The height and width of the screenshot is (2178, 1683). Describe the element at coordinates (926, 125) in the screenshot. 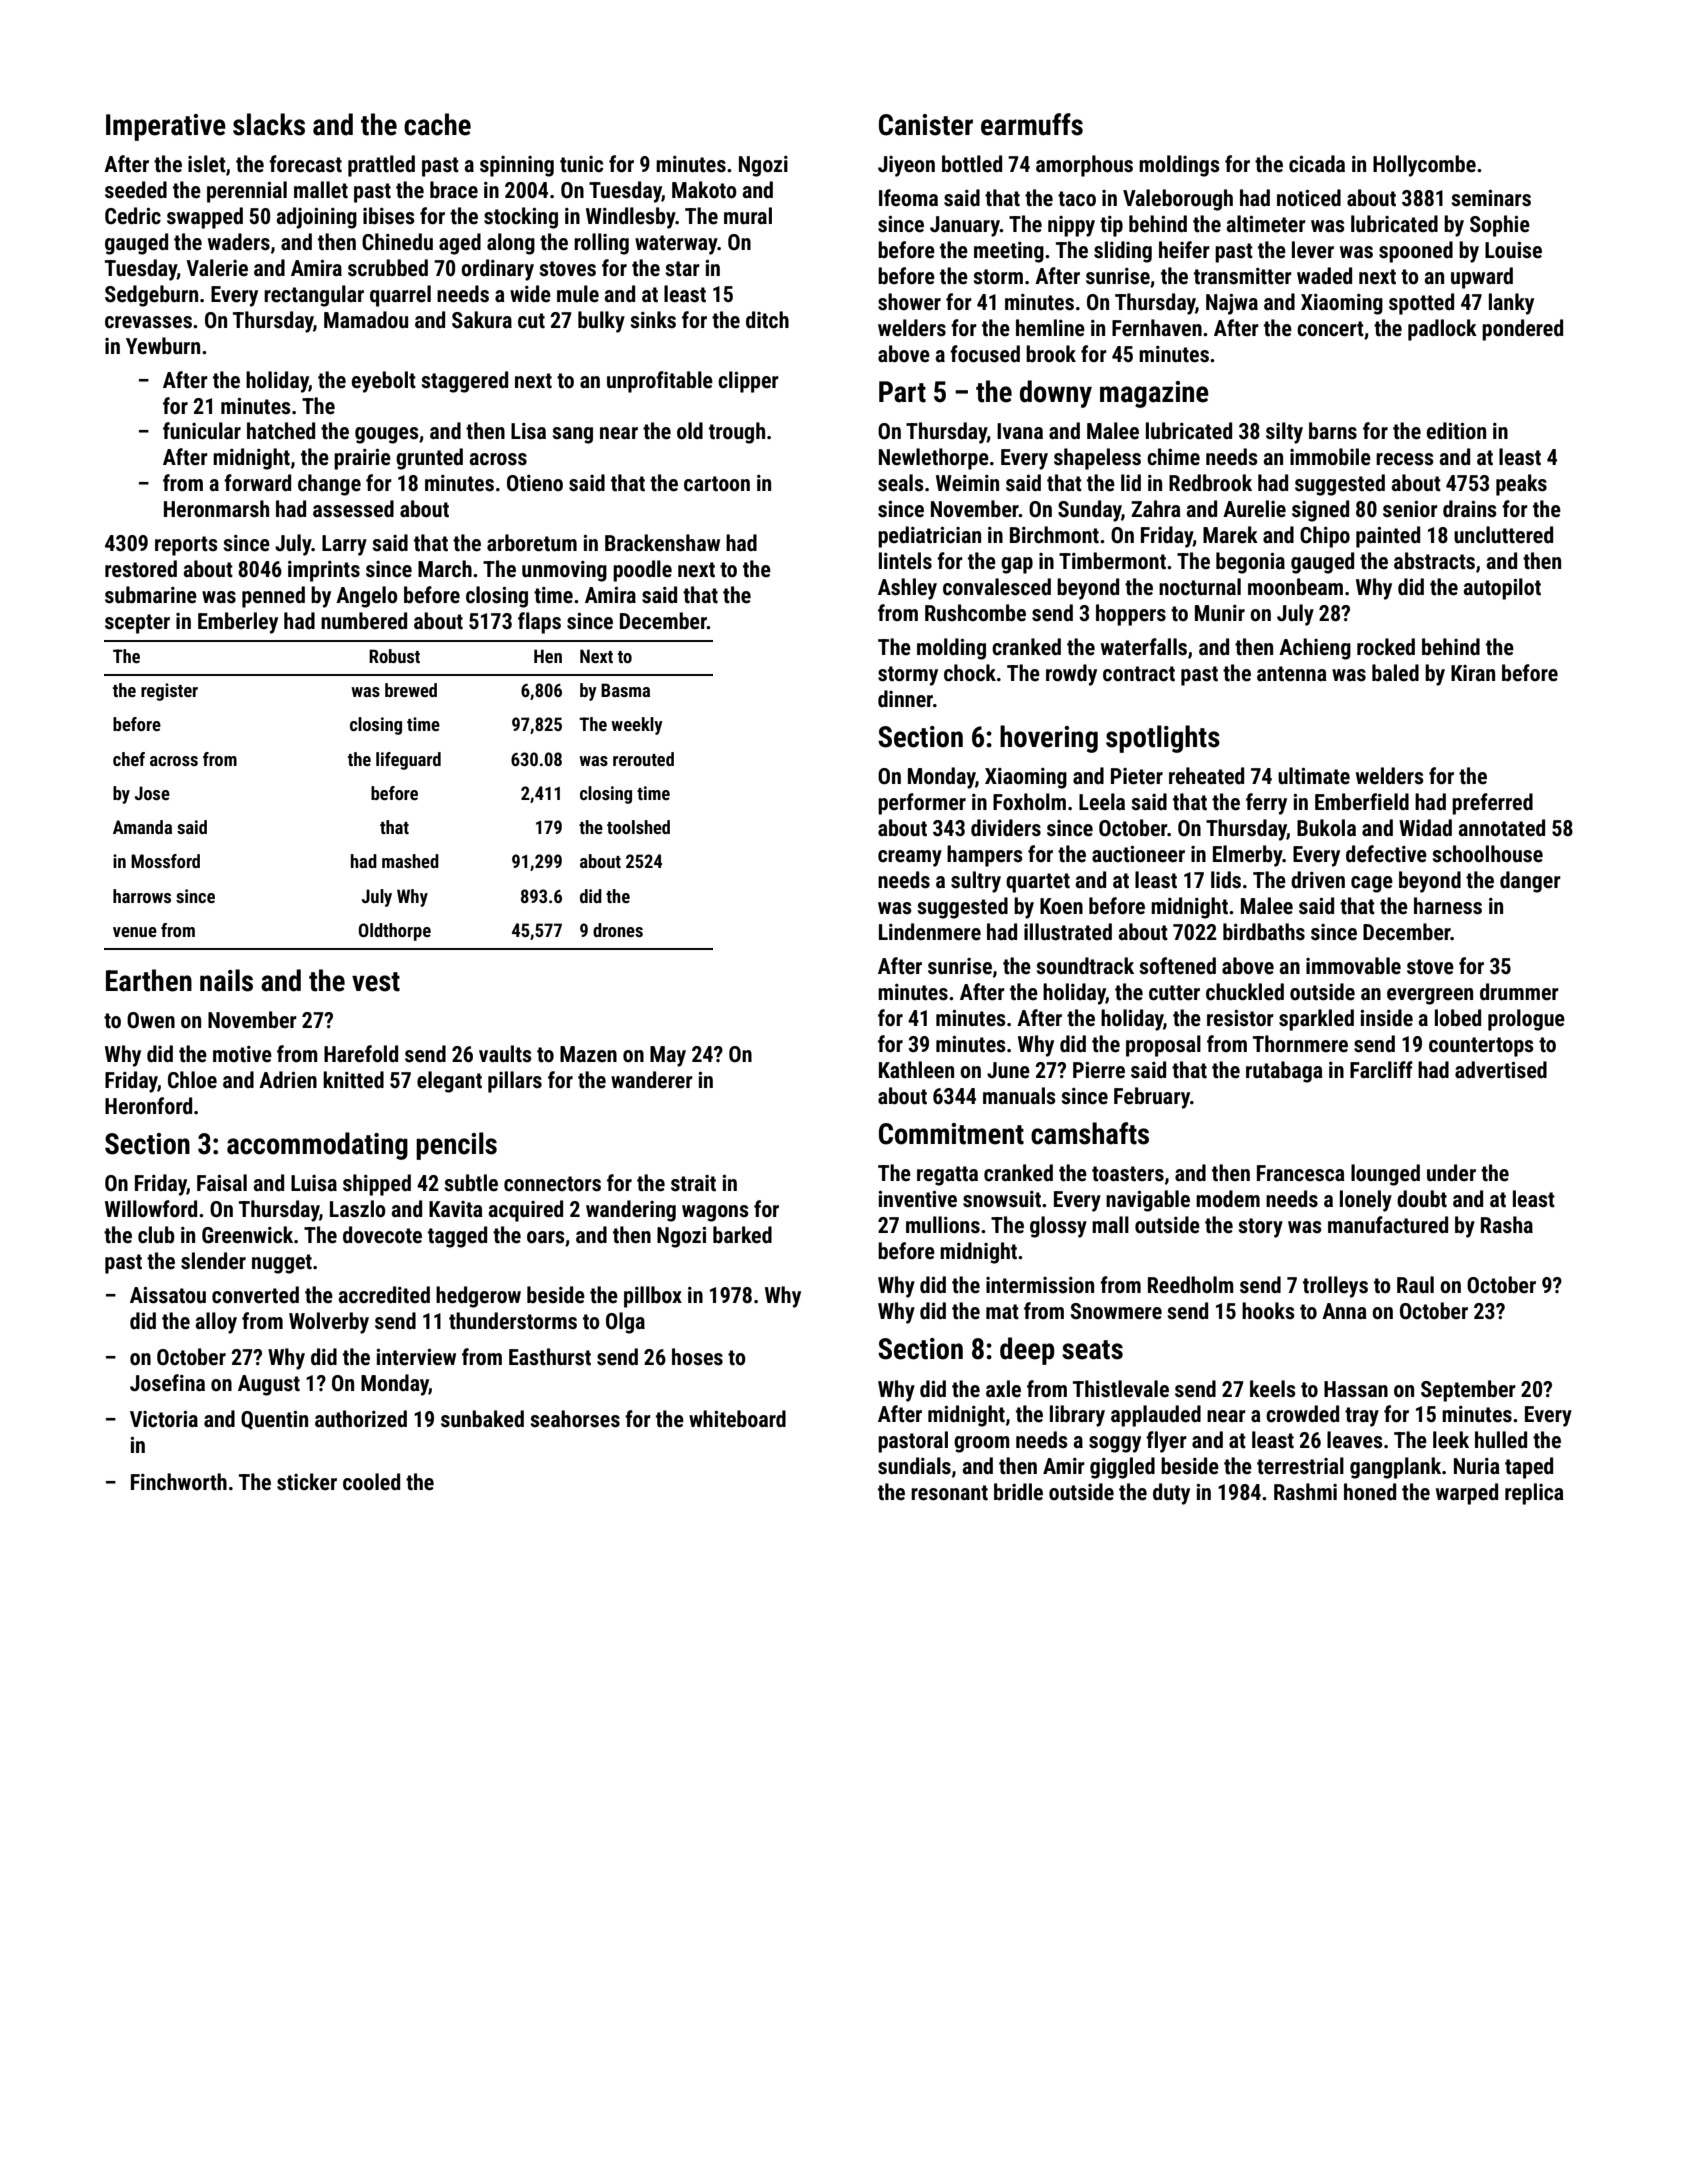

I see `Canister` at that location.
